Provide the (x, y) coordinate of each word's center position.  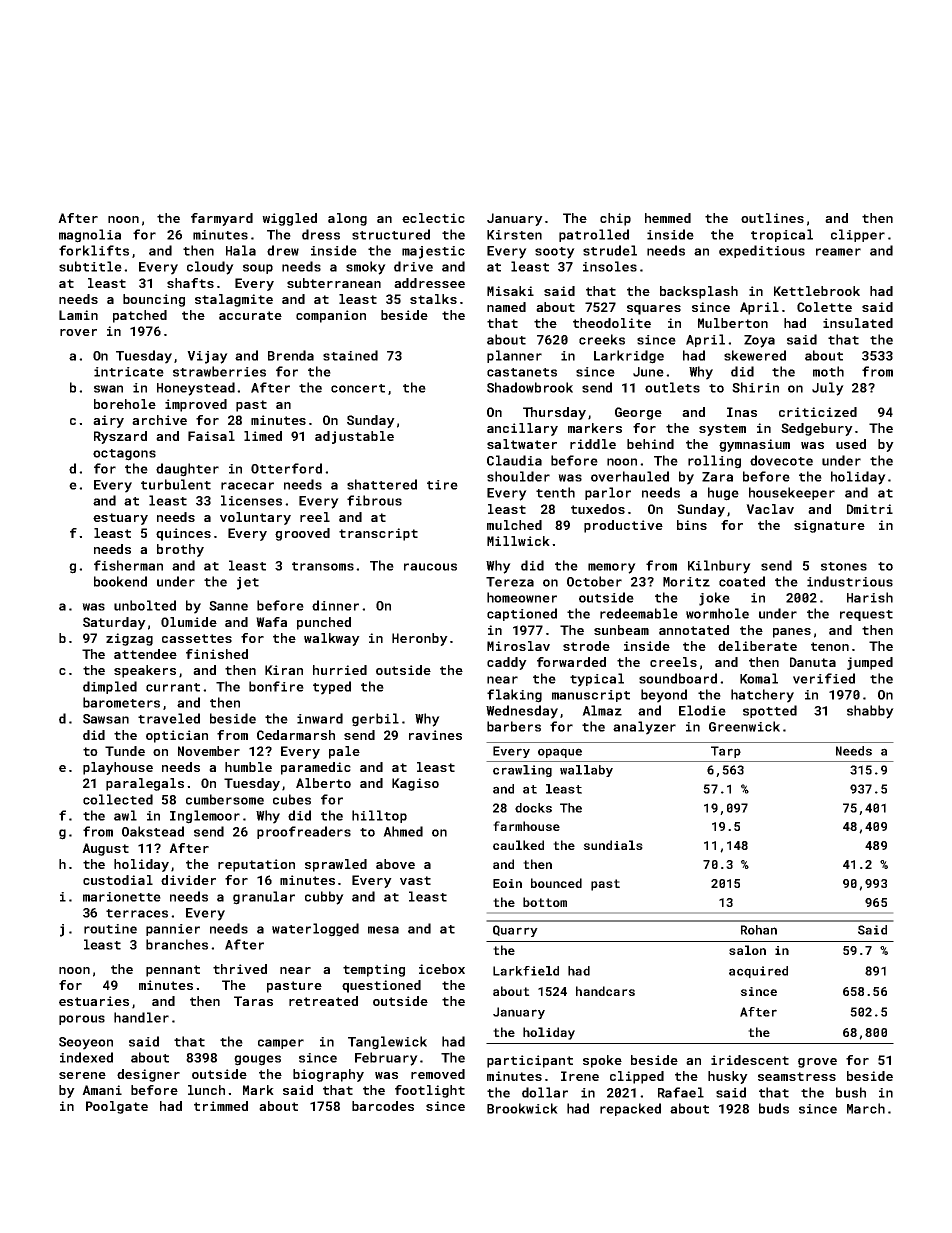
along (347, 219)
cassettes (197, 638)
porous (82, 1020)
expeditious (762, 251)
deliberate (757, 646)
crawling (522, 771)
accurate (250, 315)
